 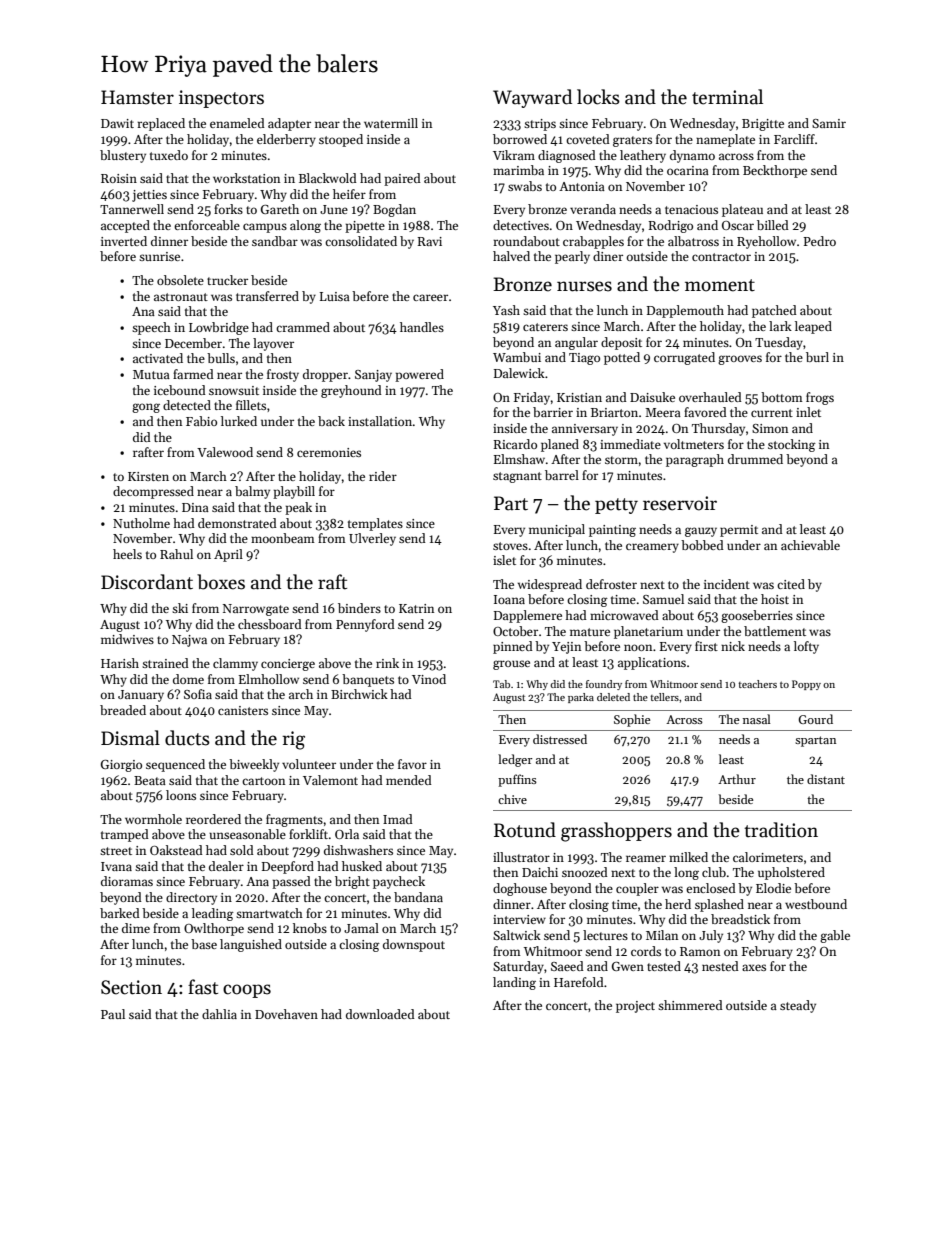 I want to click on dealer, so click(x=226, y=866).
